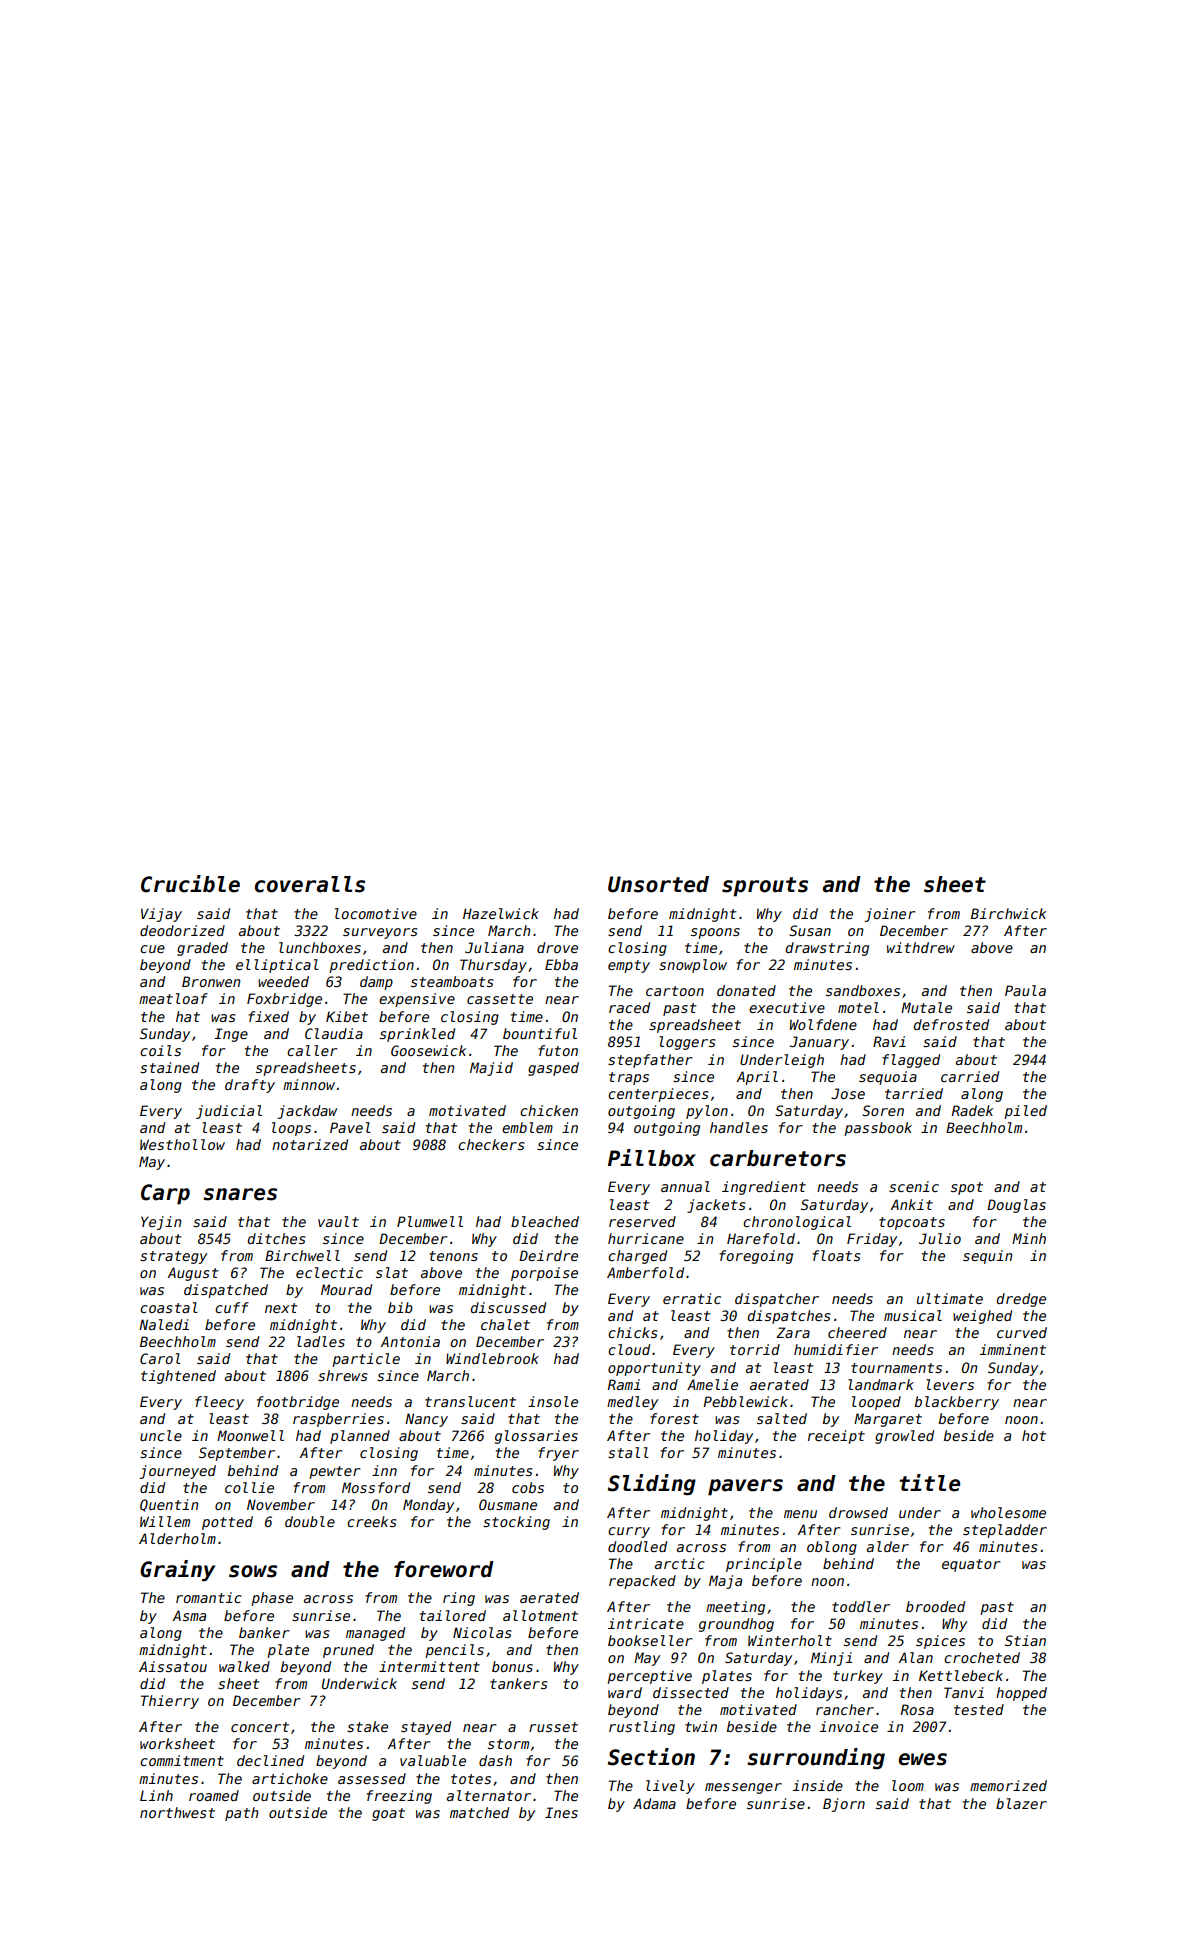 The image size is (1187, 1955). Describe the element at coordinates (987, 1257) in the document. I see `sequin` at that location.
